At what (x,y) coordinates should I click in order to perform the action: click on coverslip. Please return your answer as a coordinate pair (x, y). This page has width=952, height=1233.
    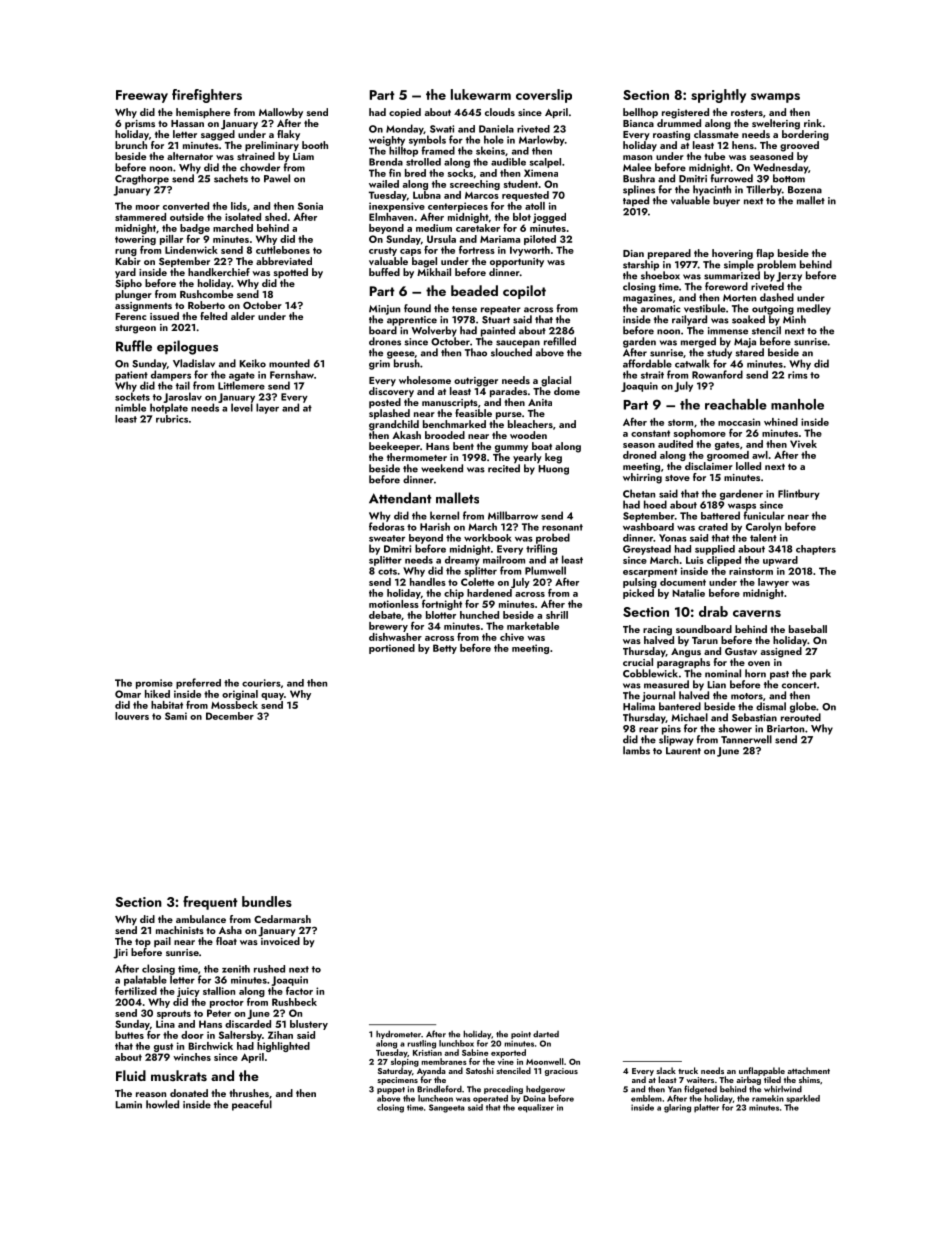
    Looking at the image, I should click on (544, 96).
